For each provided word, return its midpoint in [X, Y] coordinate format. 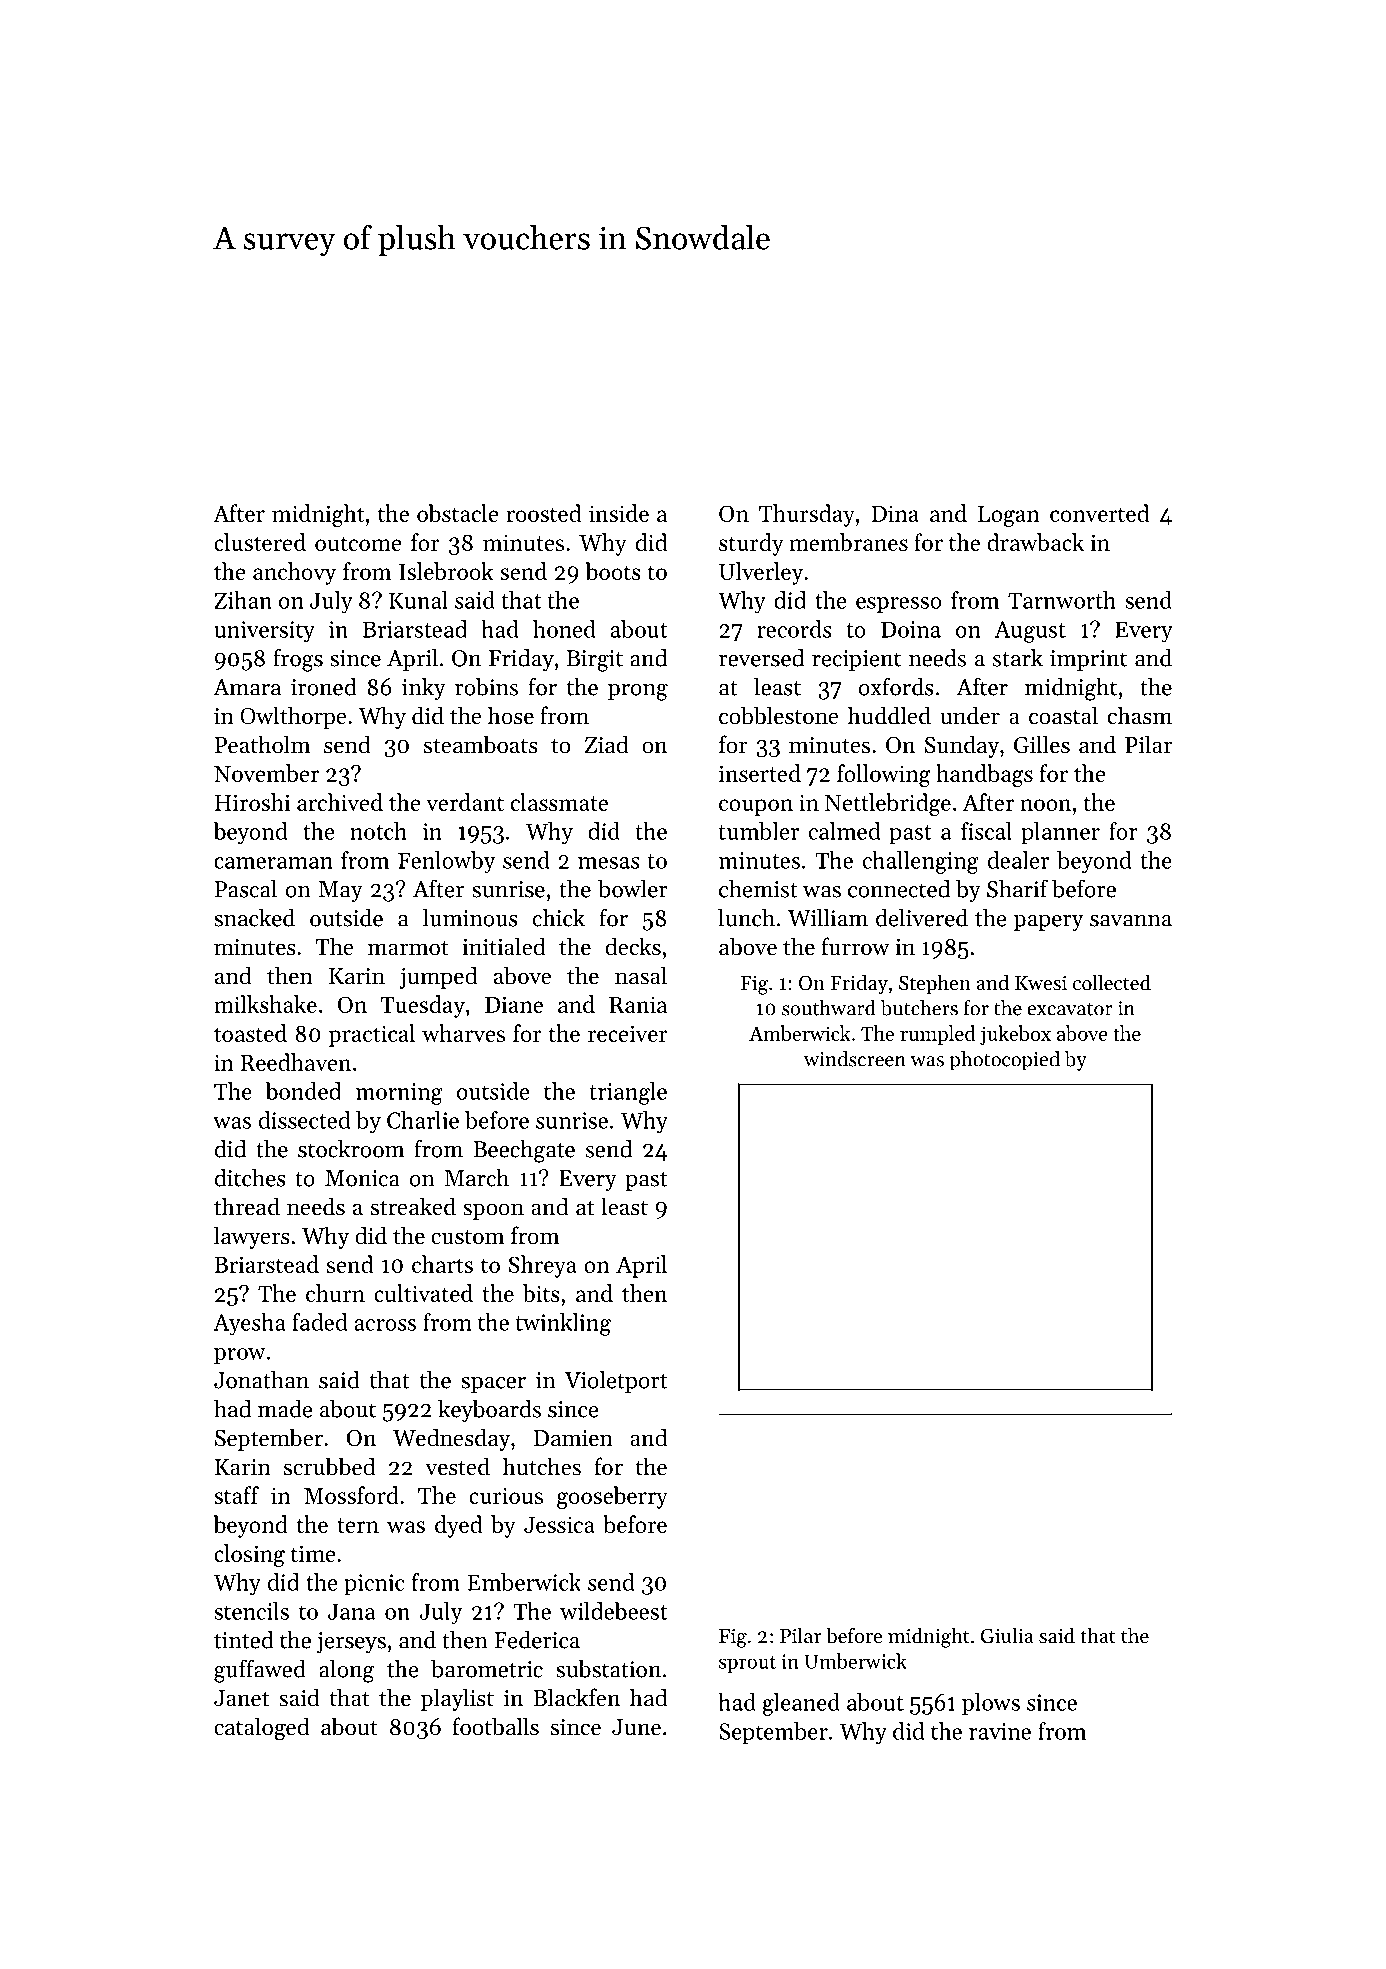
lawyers [252, 1237]
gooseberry [612, 1497]
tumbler [759, 831]
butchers [919, 1008]
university [264, 632]
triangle [628, 1093]
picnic [374, 1585]
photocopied [1005, 1061]
